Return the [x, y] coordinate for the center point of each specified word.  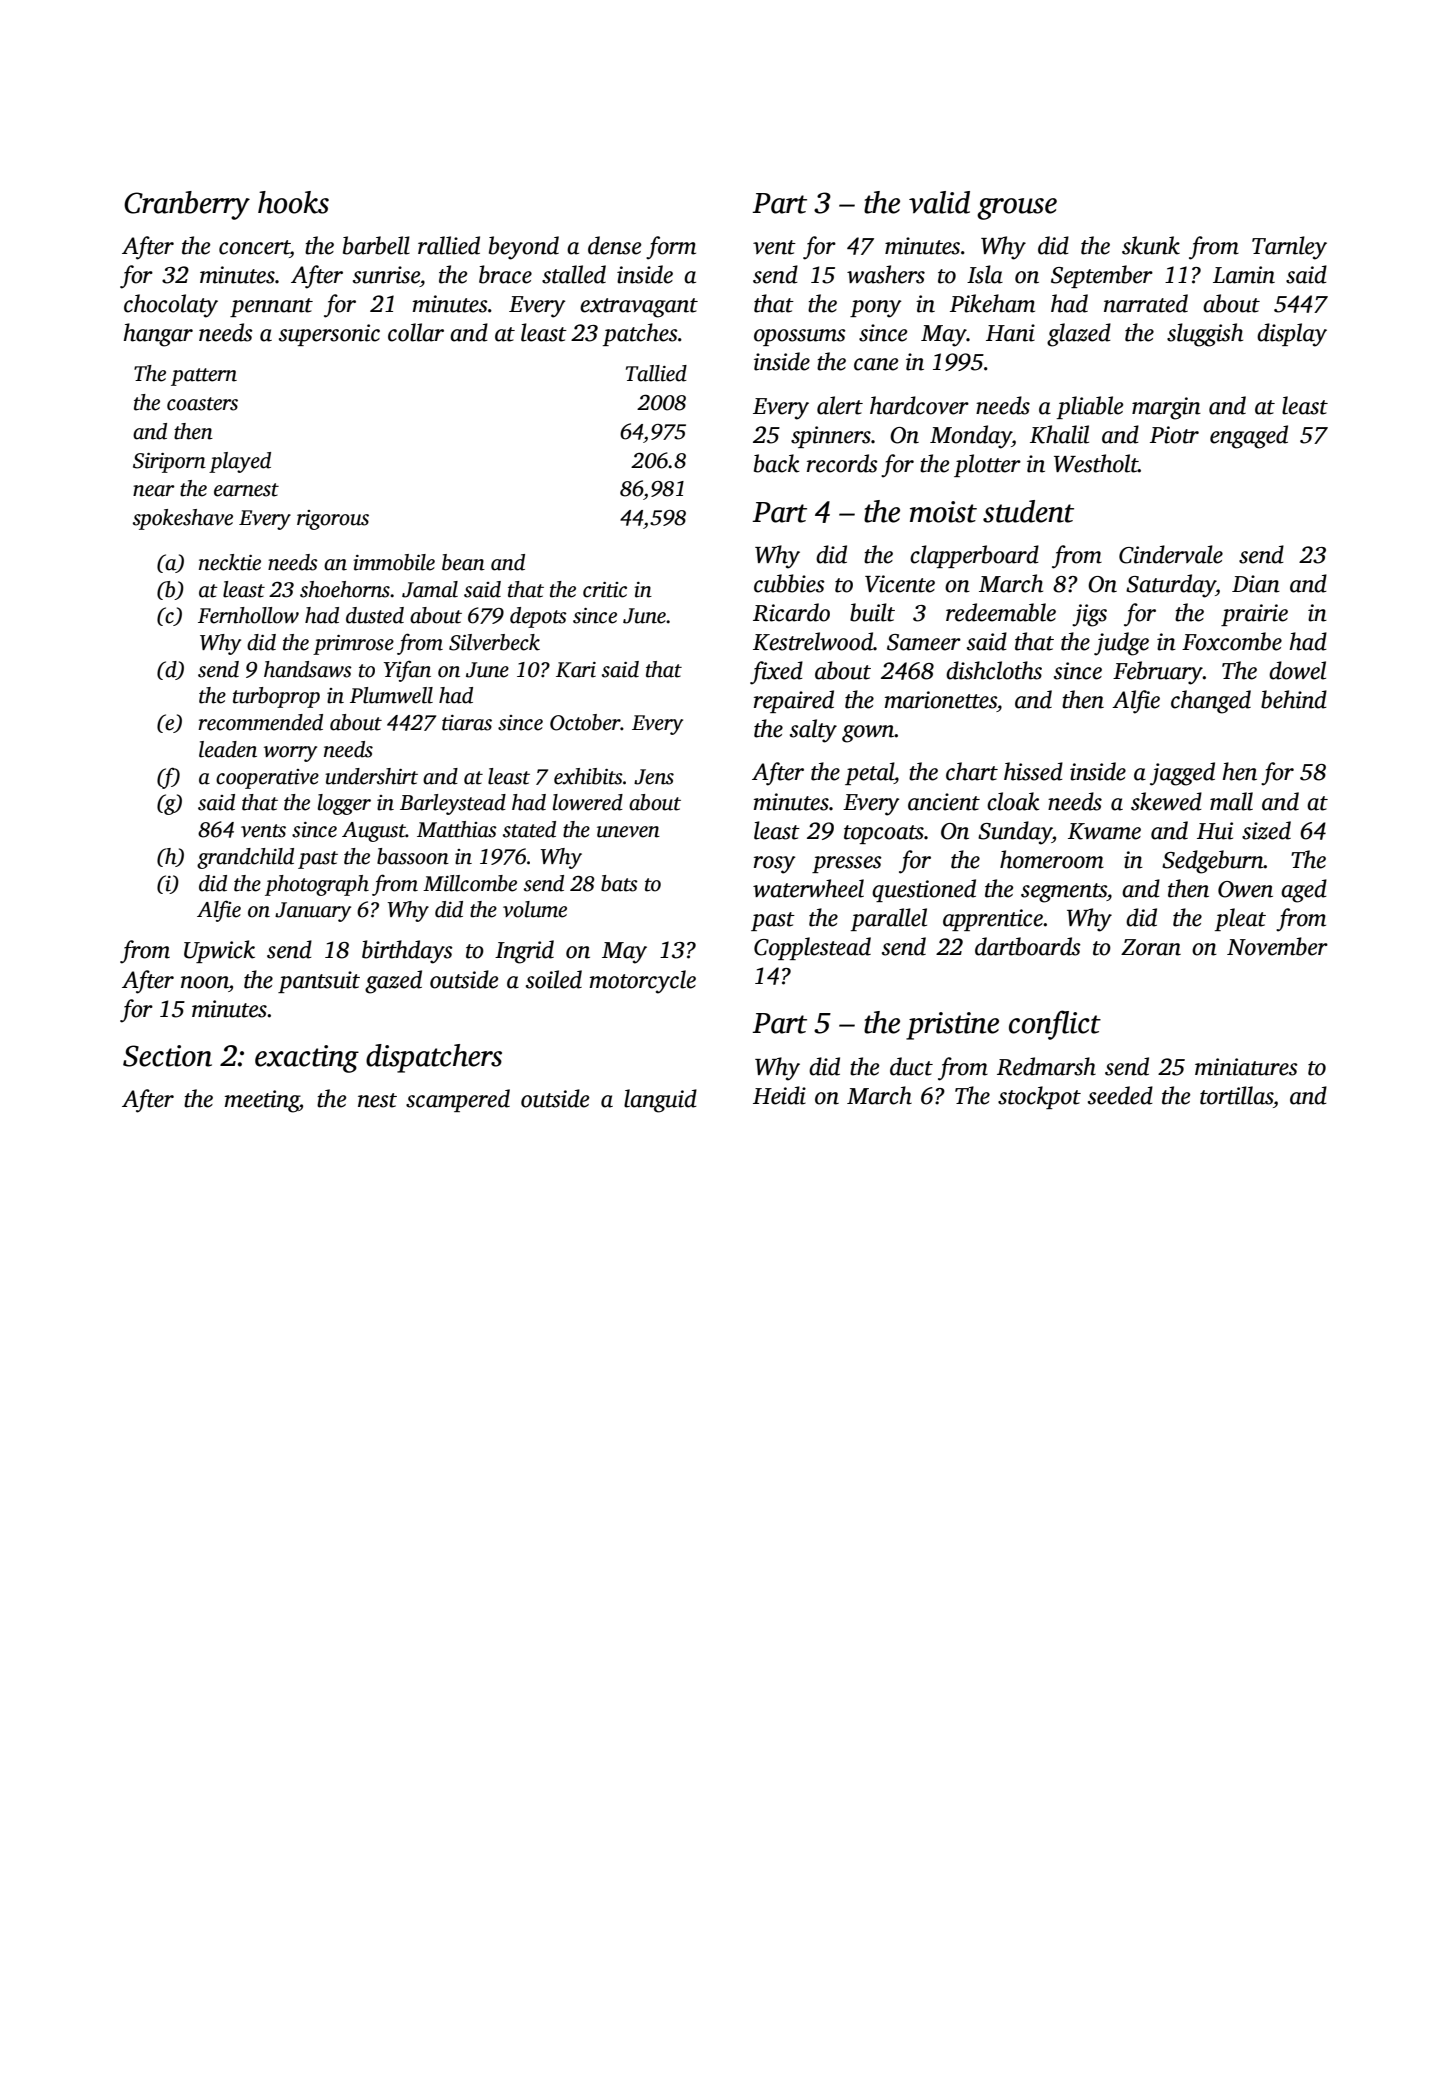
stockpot [1039, 1097]
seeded [1120, 1095]
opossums [800, 337]
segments [1064, 893]
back [777, 463]
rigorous [333, 520]
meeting [262, 1101]
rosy [775, 865]
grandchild [245, 858]
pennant [271, 307]
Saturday [1171, 586]
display [1292, 335]
